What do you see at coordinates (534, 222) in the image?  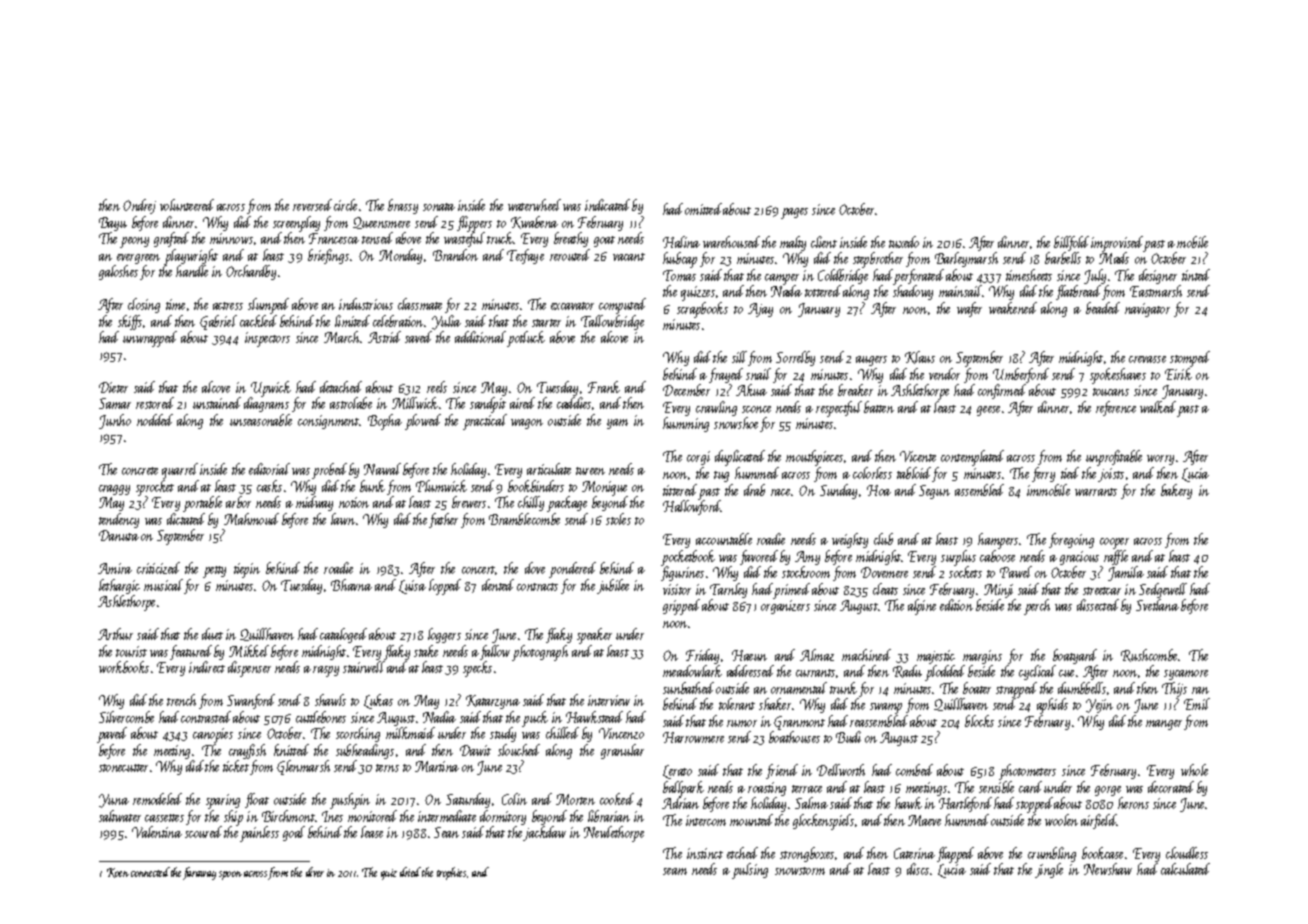 I see `Kwabena` at bounding box center [534, 222].
